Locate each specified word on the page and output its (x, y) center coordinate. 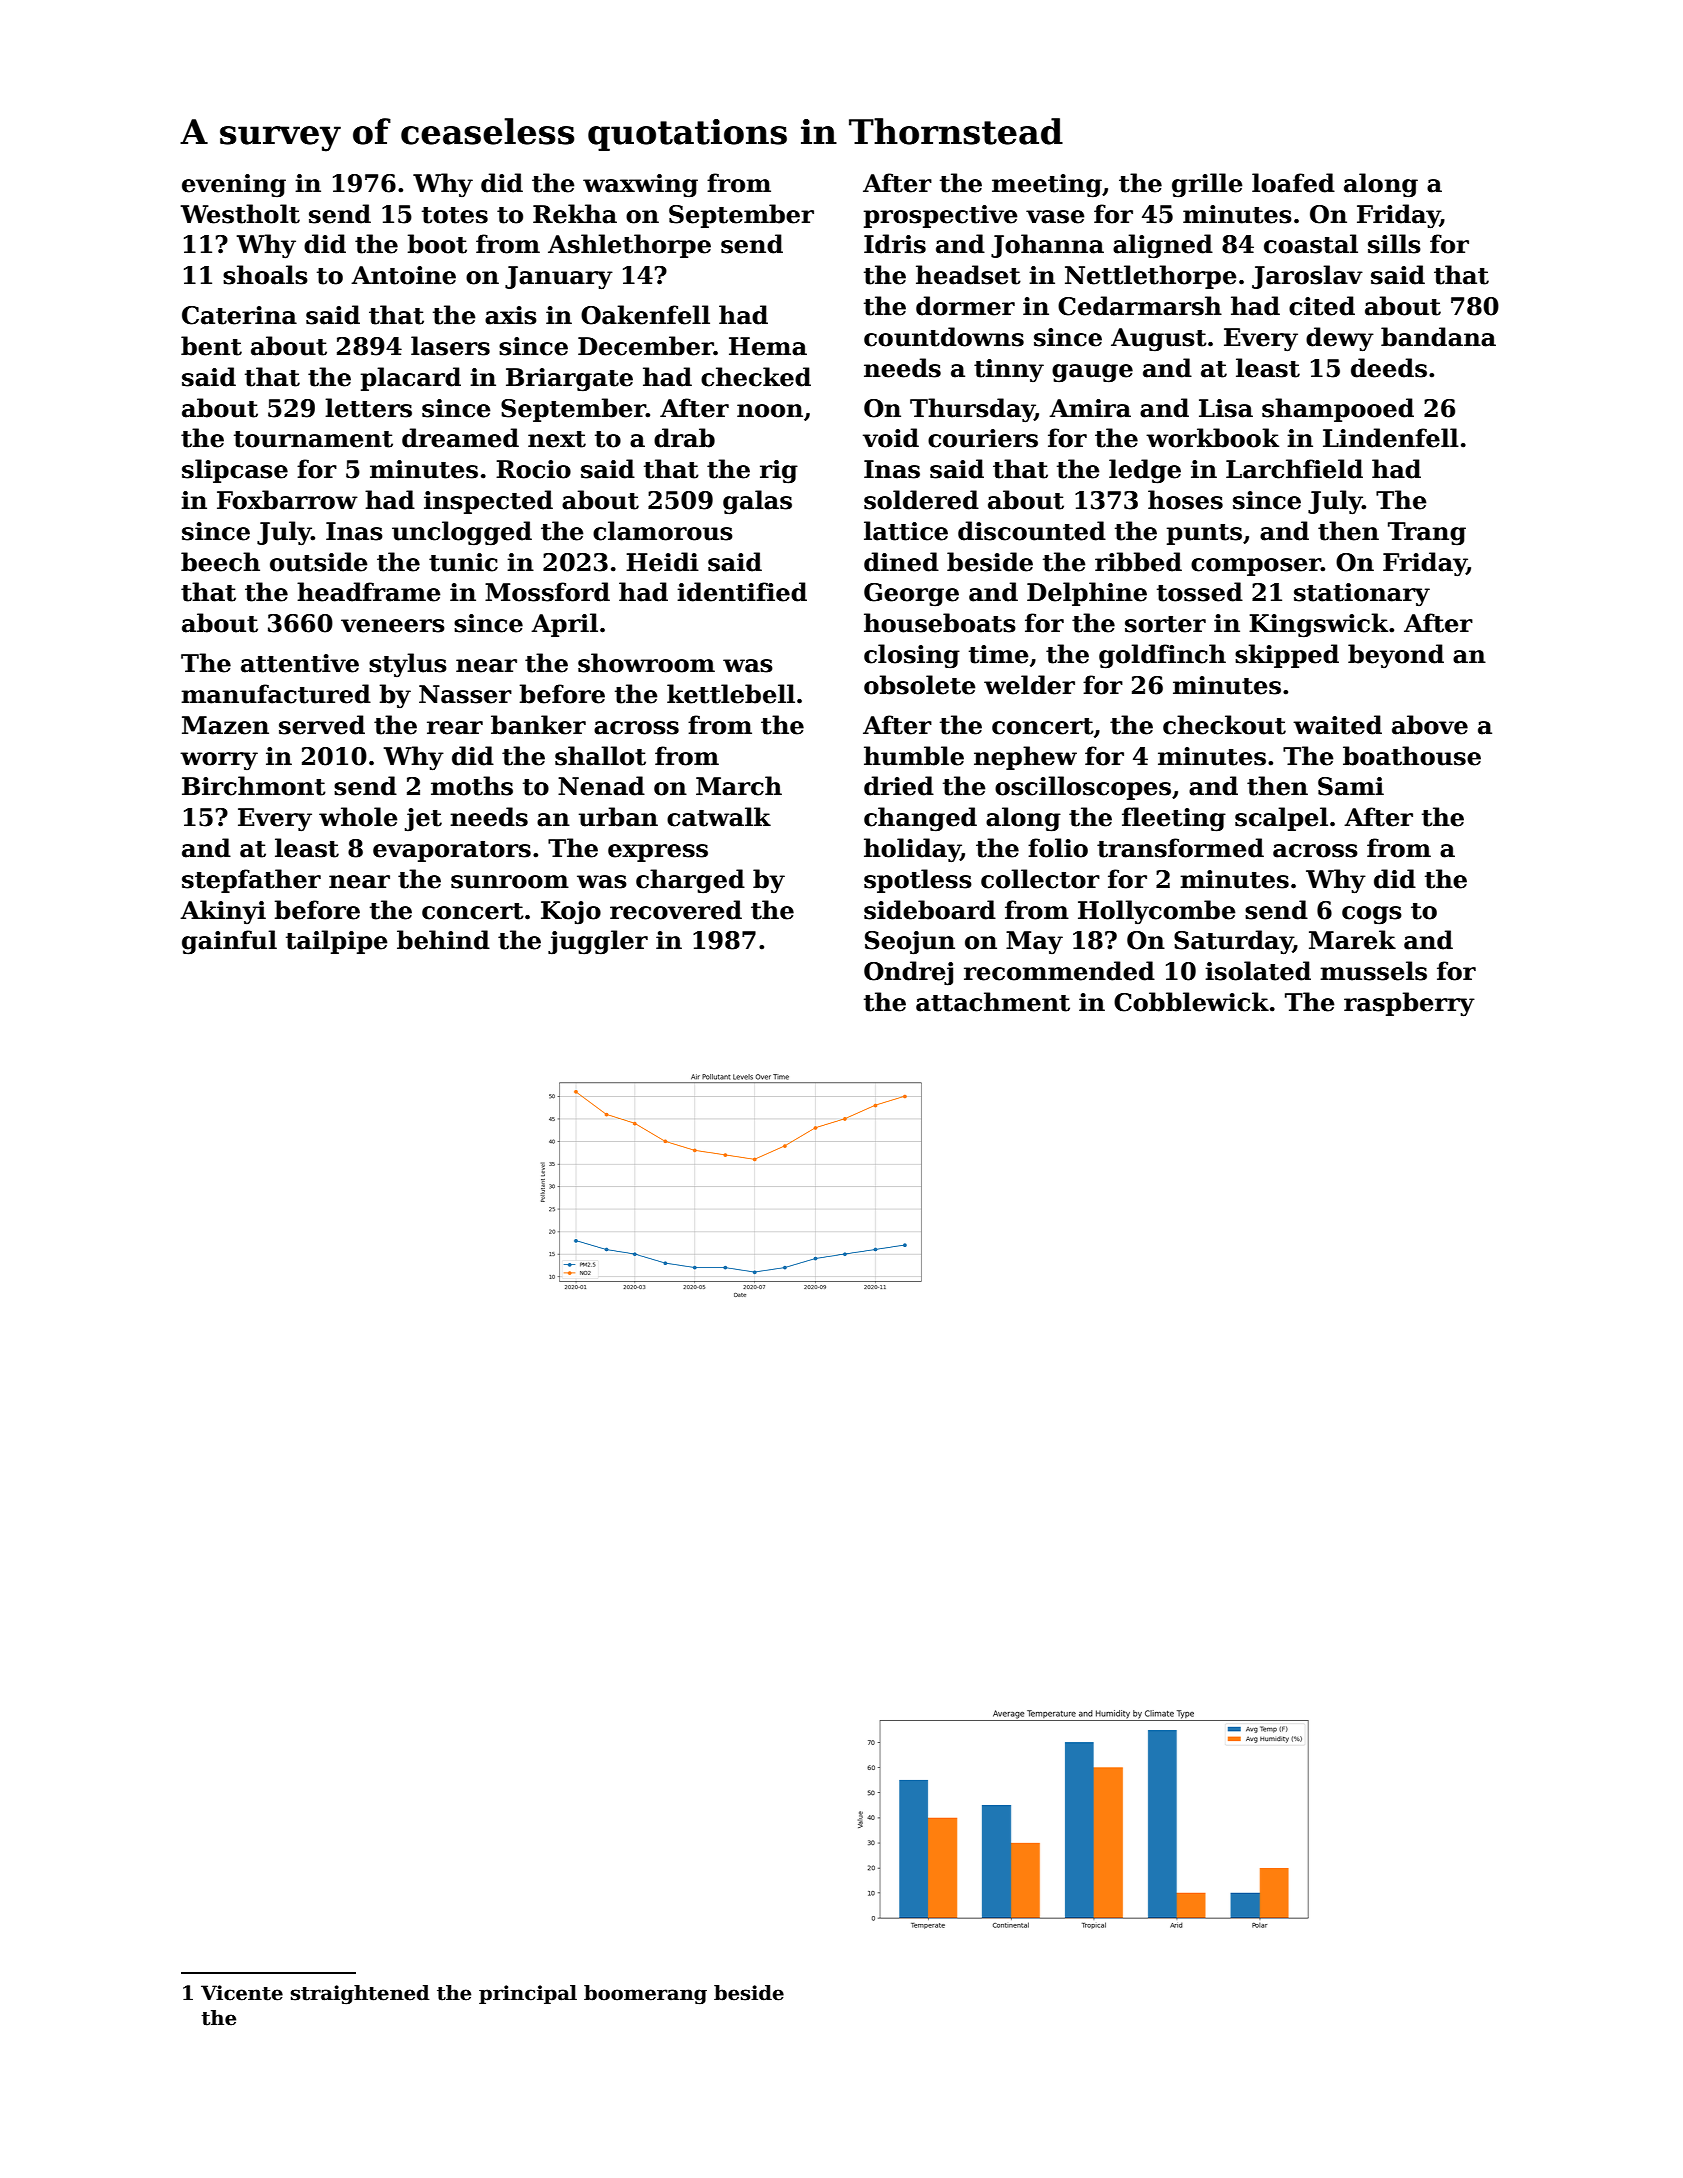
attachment (993, 1002)
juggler (598, 942)
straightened (360, 1995)
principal (528, 1994)
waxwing (640, 186)
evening (234, 186)
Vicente (242, 1993)
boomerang (645, 1995)
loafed (1293, 183)
